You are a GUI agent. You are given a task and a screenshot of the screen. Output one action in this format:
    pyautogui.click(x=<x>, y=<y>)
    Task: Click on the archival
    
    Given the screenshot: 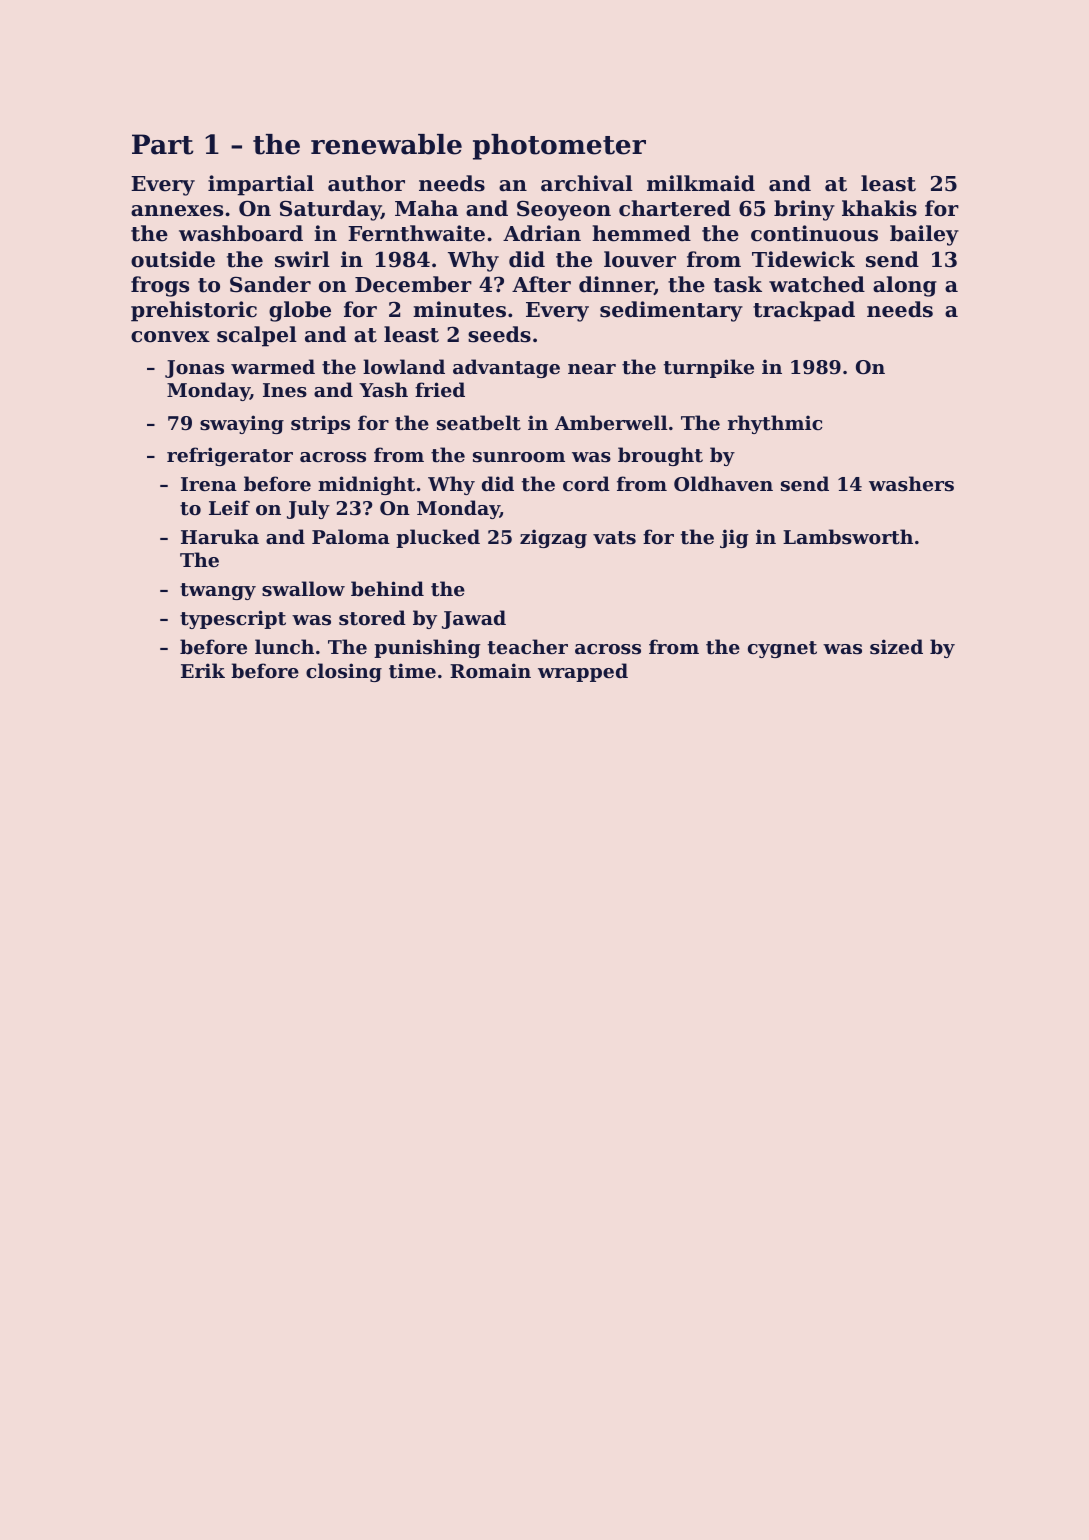 What is the action you would take?
    pyautogui.click(x=587, y=183)
